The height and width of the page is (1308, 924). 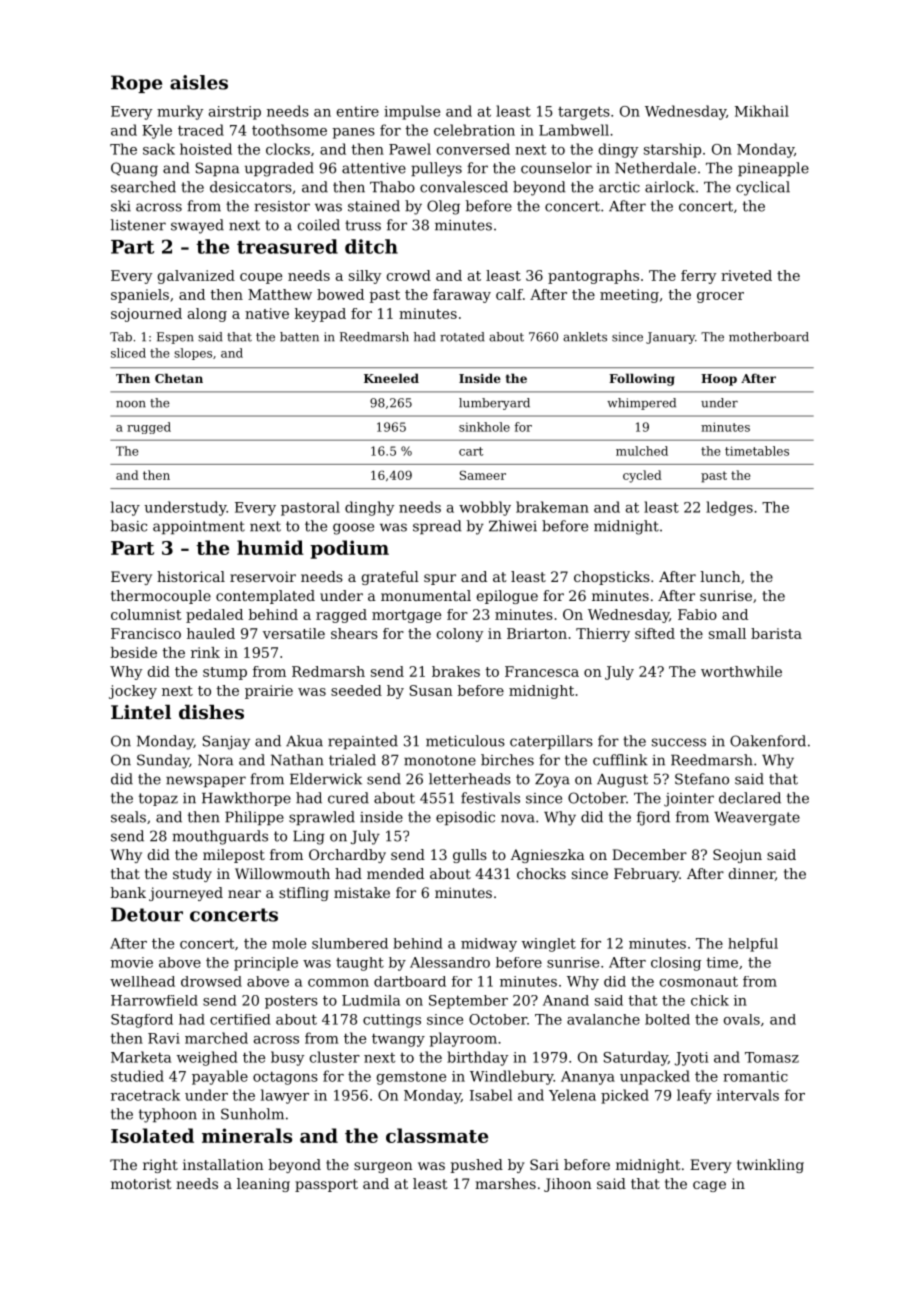 I want to click on intervals, so click(x=748, y=1095).
